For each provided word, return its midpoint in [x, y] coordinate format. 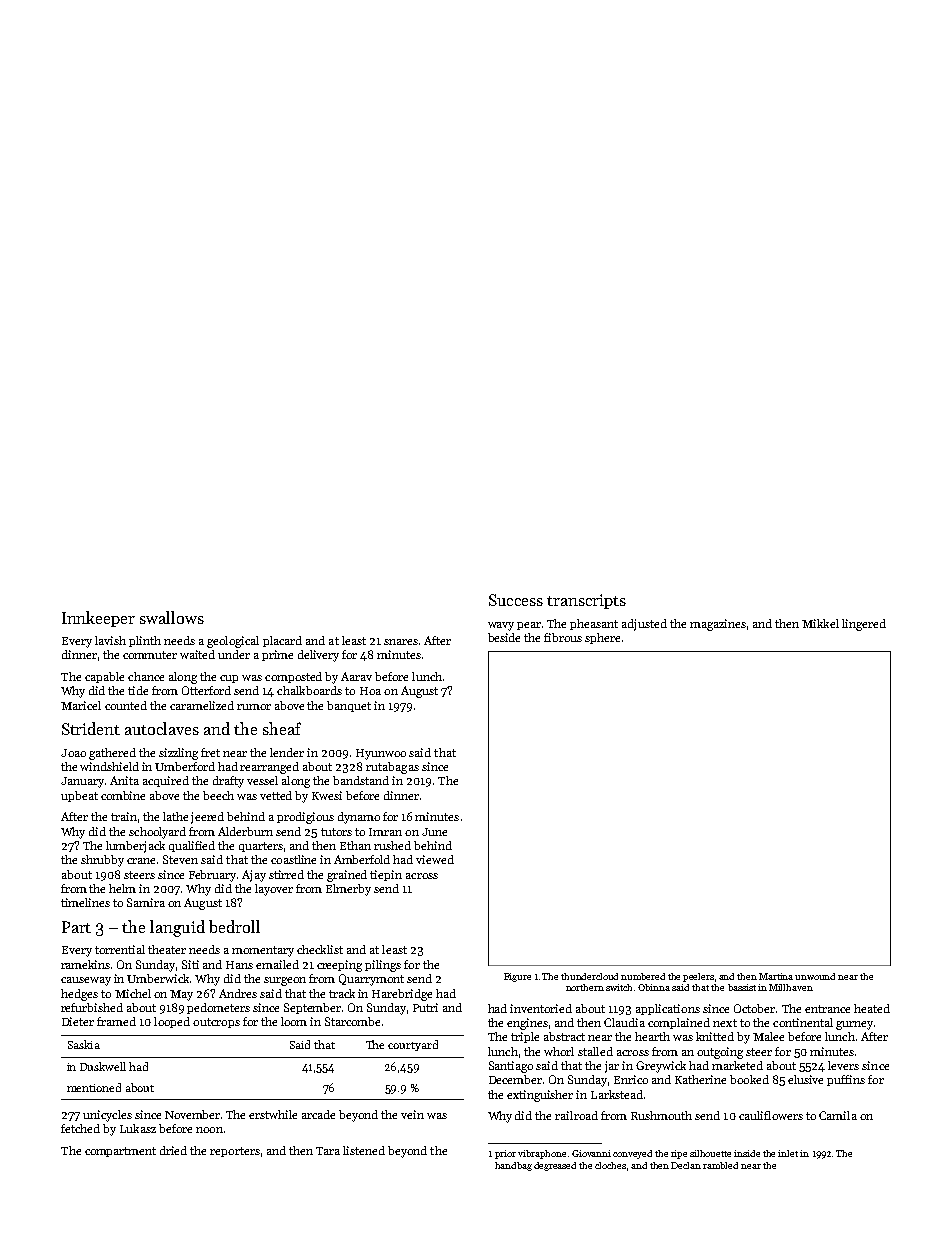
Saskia [84, 1044]
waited [197, 654]
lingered [864, 625]
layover [274, 890]
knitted [715, 1036]
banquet [349, 706]
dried [173, 1150]
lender [287, 752]
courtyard [413, 1045]
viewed [435, 859]
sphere [602, 638]
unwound [815, 976]
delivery [318, 656]
